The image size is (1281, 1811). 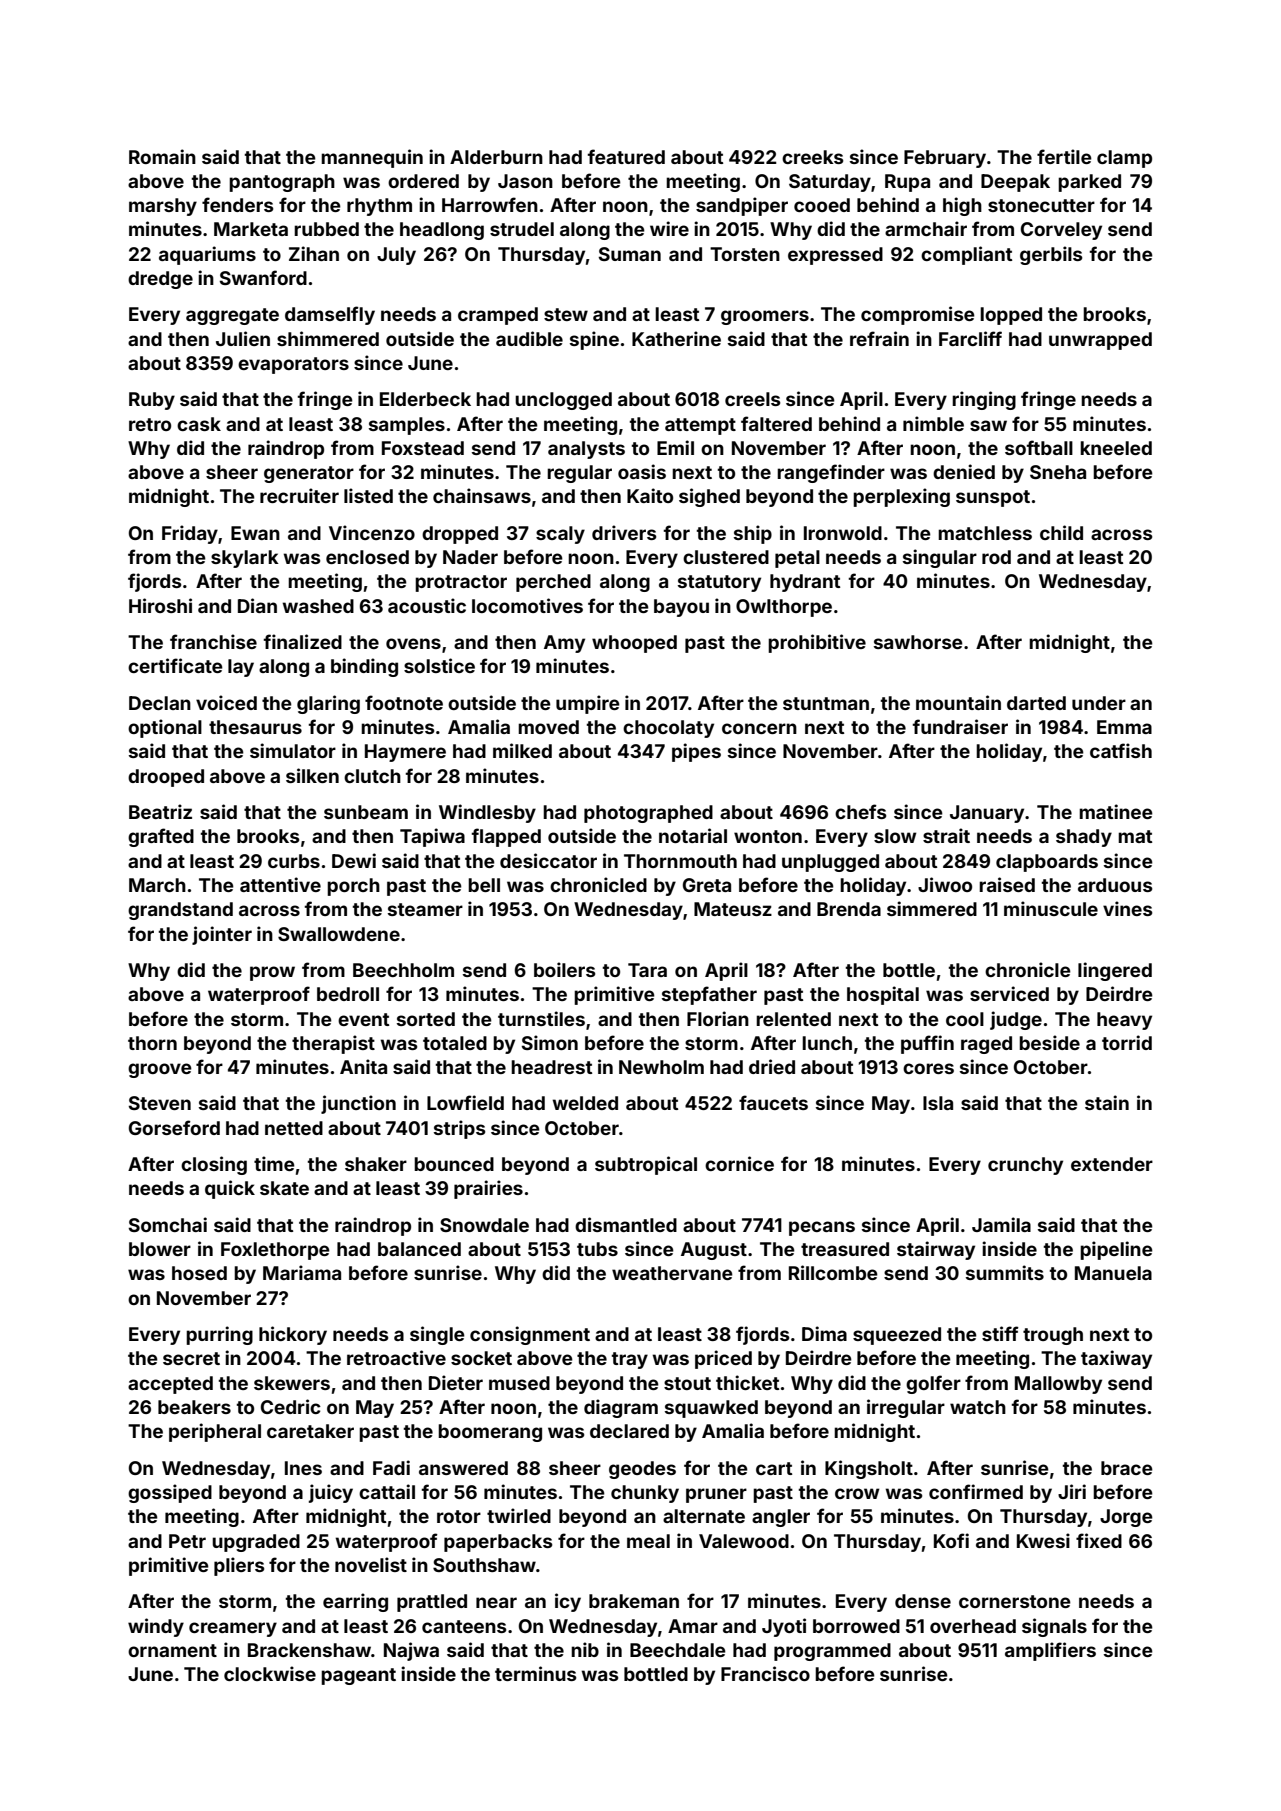 What do you see at coordinates (284, 1188) in the image?
I see `skate` at bounding box center [284, 1188].
